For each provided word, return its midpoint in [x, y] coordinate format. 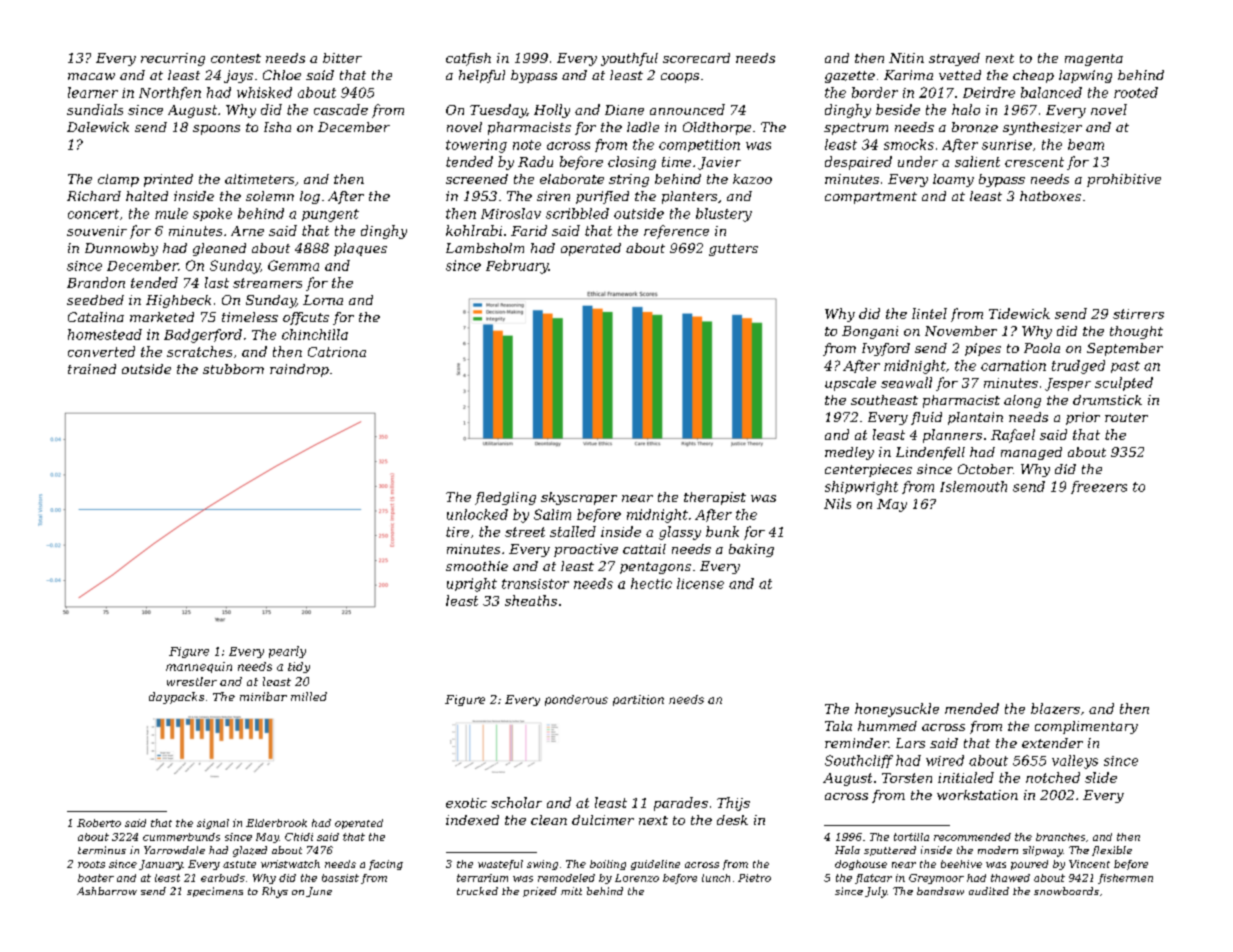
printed [168, 180]
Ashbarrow [107, 891]
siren [553, 196]
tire [457, 532]
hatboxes [1050, 196]
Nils [837, 503]
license [700, 583]
